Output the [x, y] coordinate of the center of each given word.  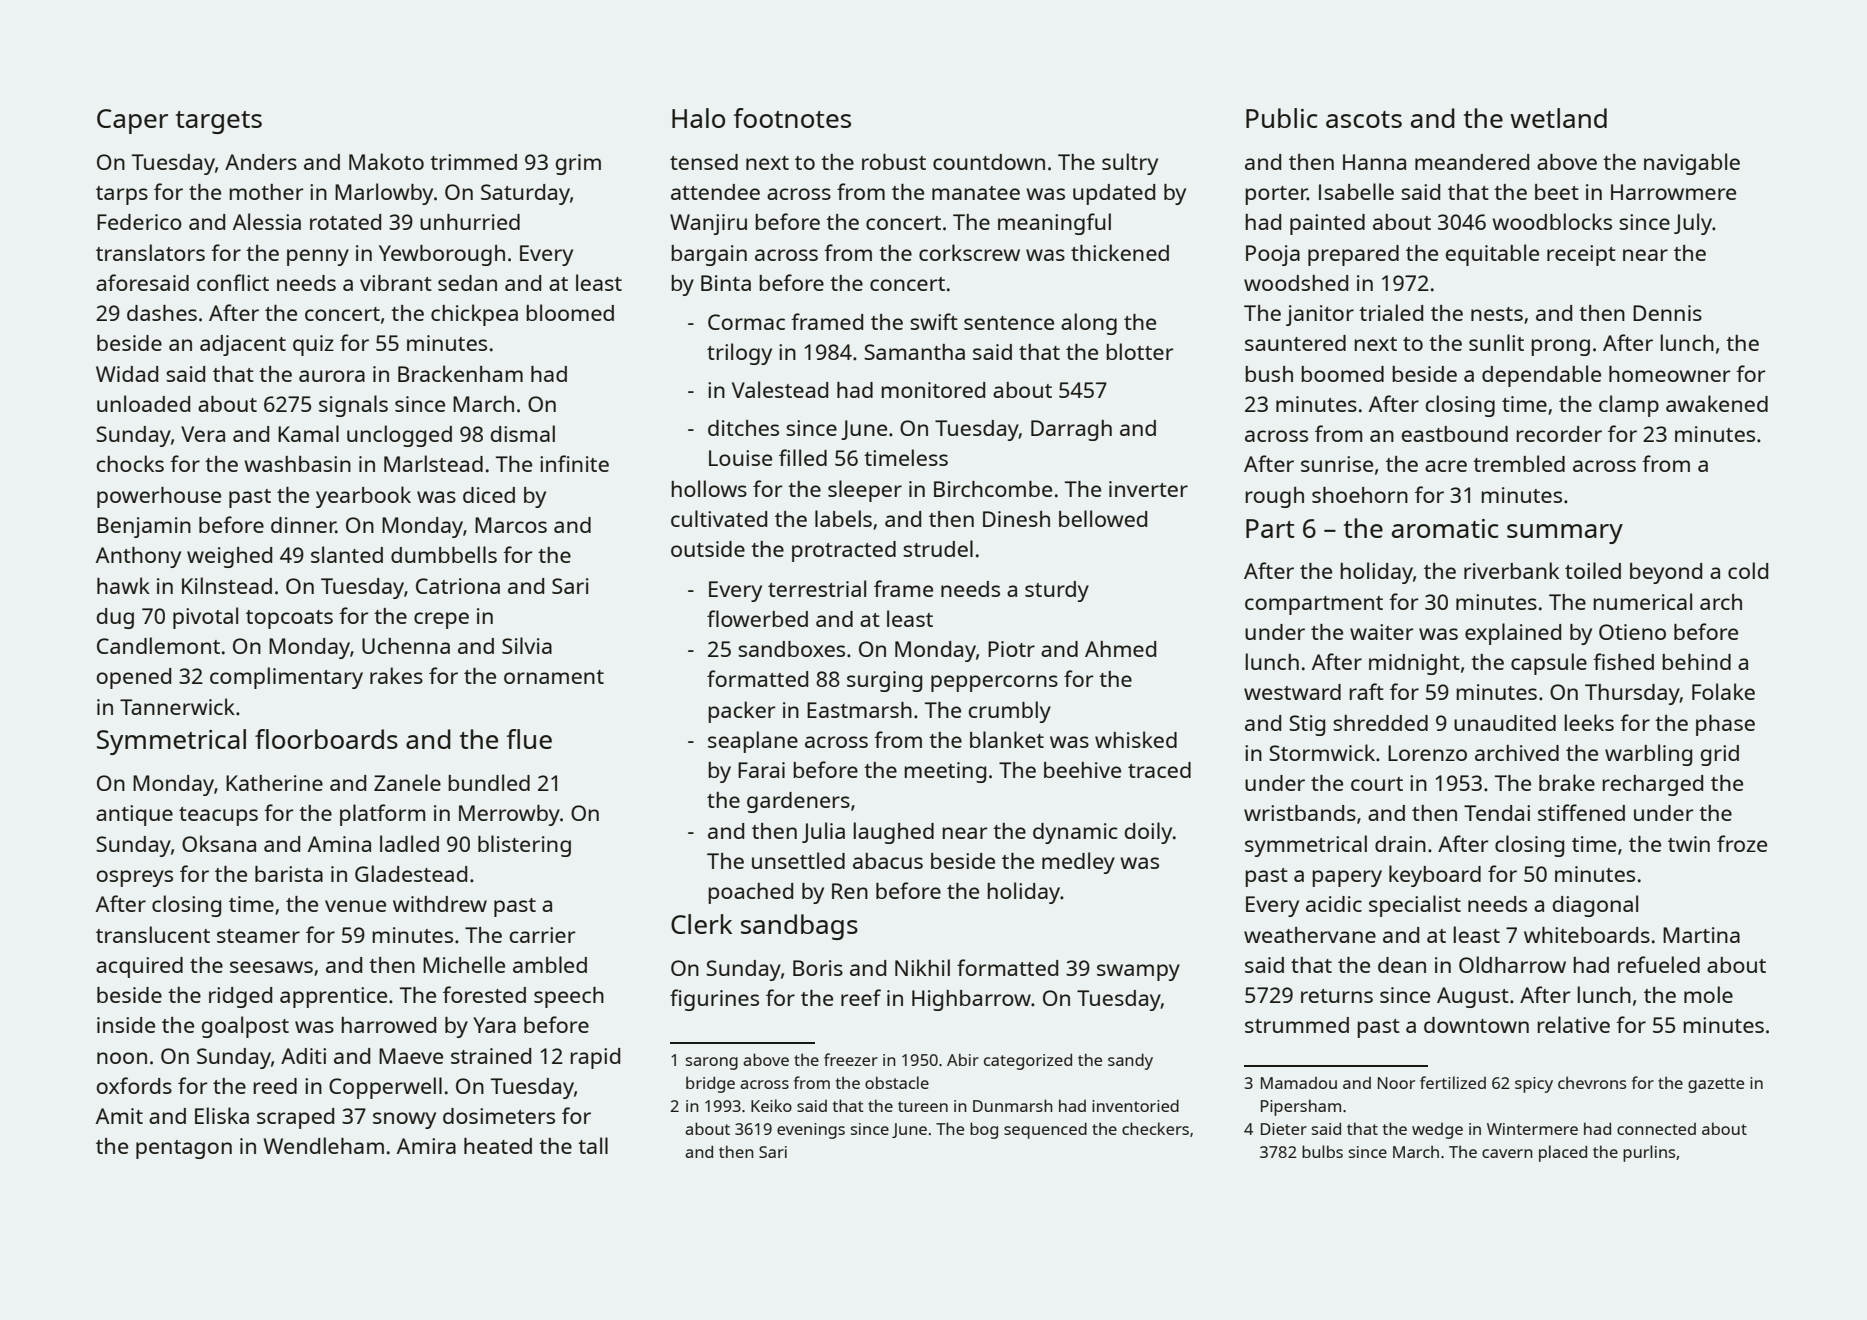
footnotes [792, 118]
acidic [1334, 904]
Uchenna [406, 646]
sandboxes [791, 649]
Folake [1723, 691]
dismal [523, 433]
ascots [1364, 119]
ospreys [135, 878]
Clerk [701, 924]
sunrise [1337, 464]
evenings [811, 1131]
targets [219, 122]
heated [498, 1146]
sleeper [865, 491]
